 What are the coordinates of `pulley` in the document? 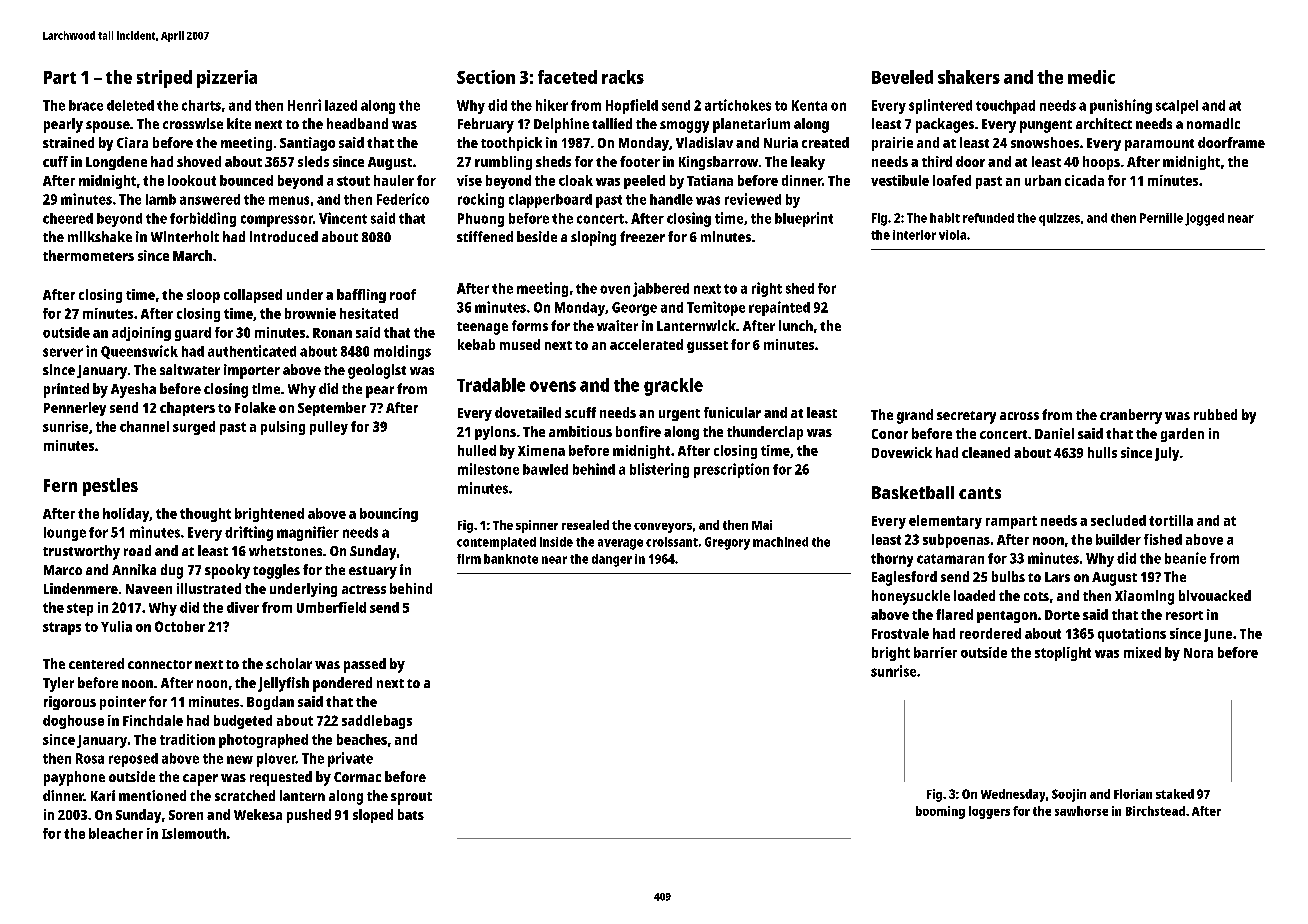 It's located at (329, 428).
